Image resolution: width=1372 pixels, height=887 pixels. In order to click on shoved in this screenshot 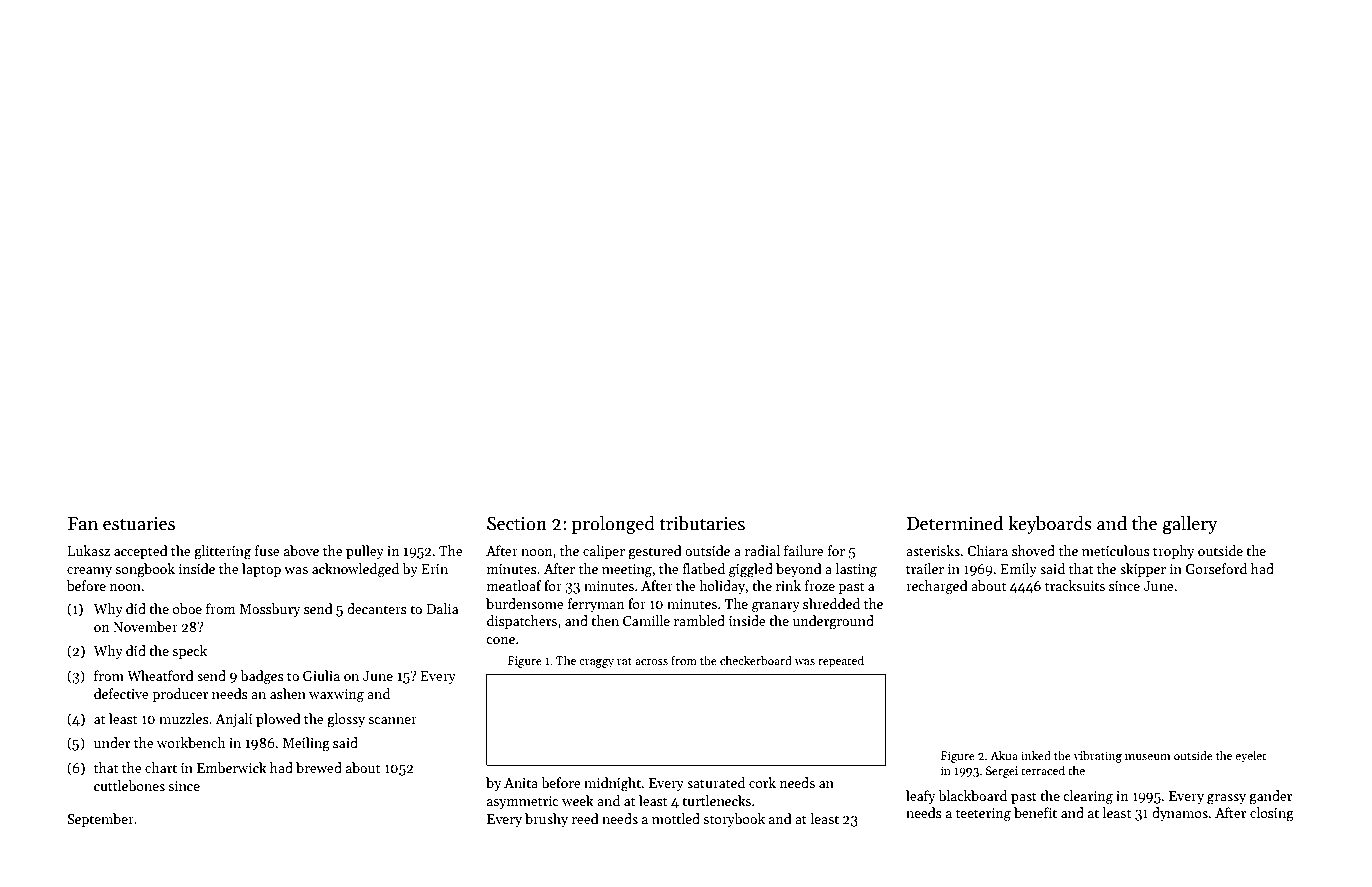, I will do `click(1033, 550)`.
